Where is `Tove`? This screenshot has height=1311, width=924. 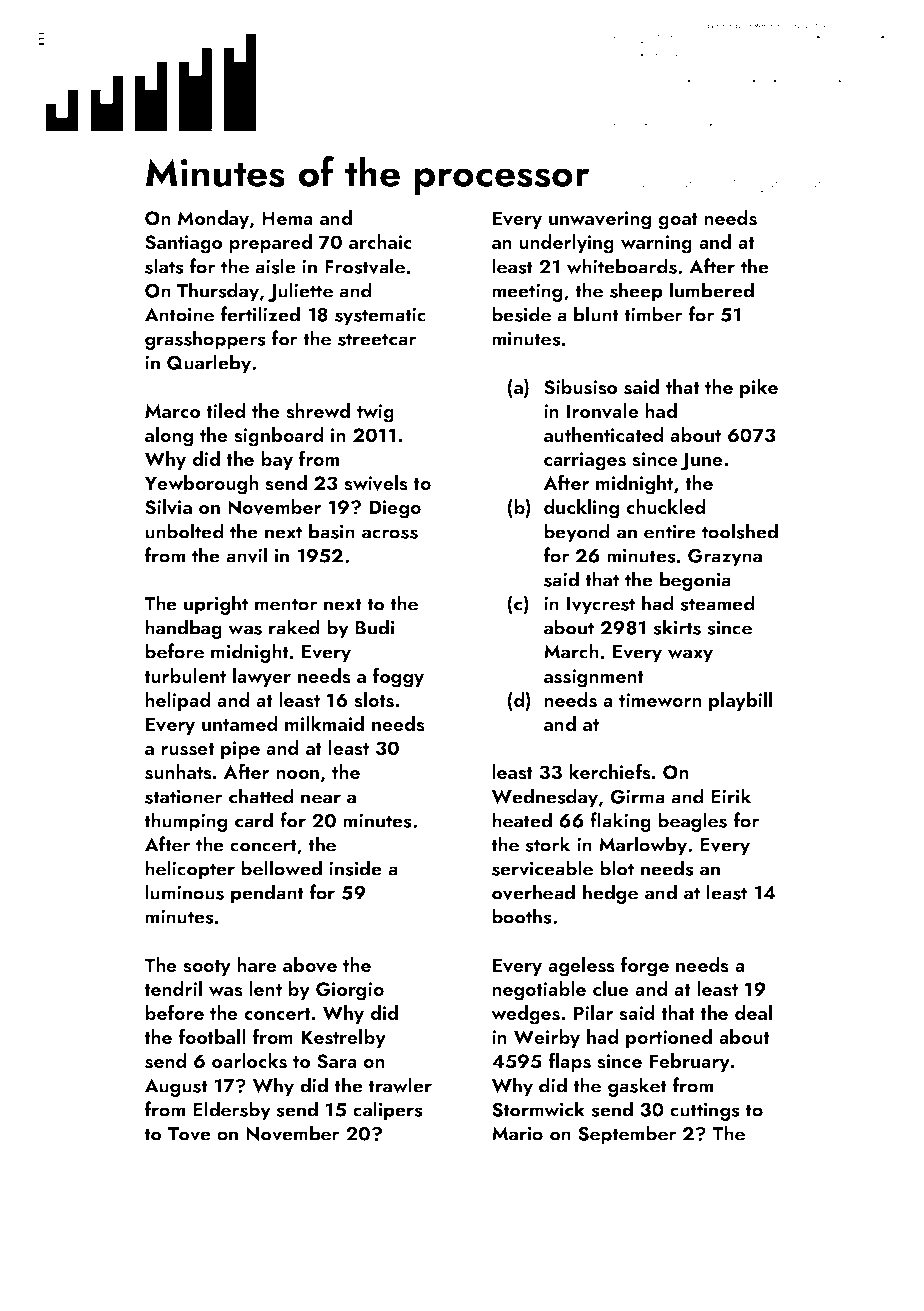 Tove is located at coordinates (189, 1134).
